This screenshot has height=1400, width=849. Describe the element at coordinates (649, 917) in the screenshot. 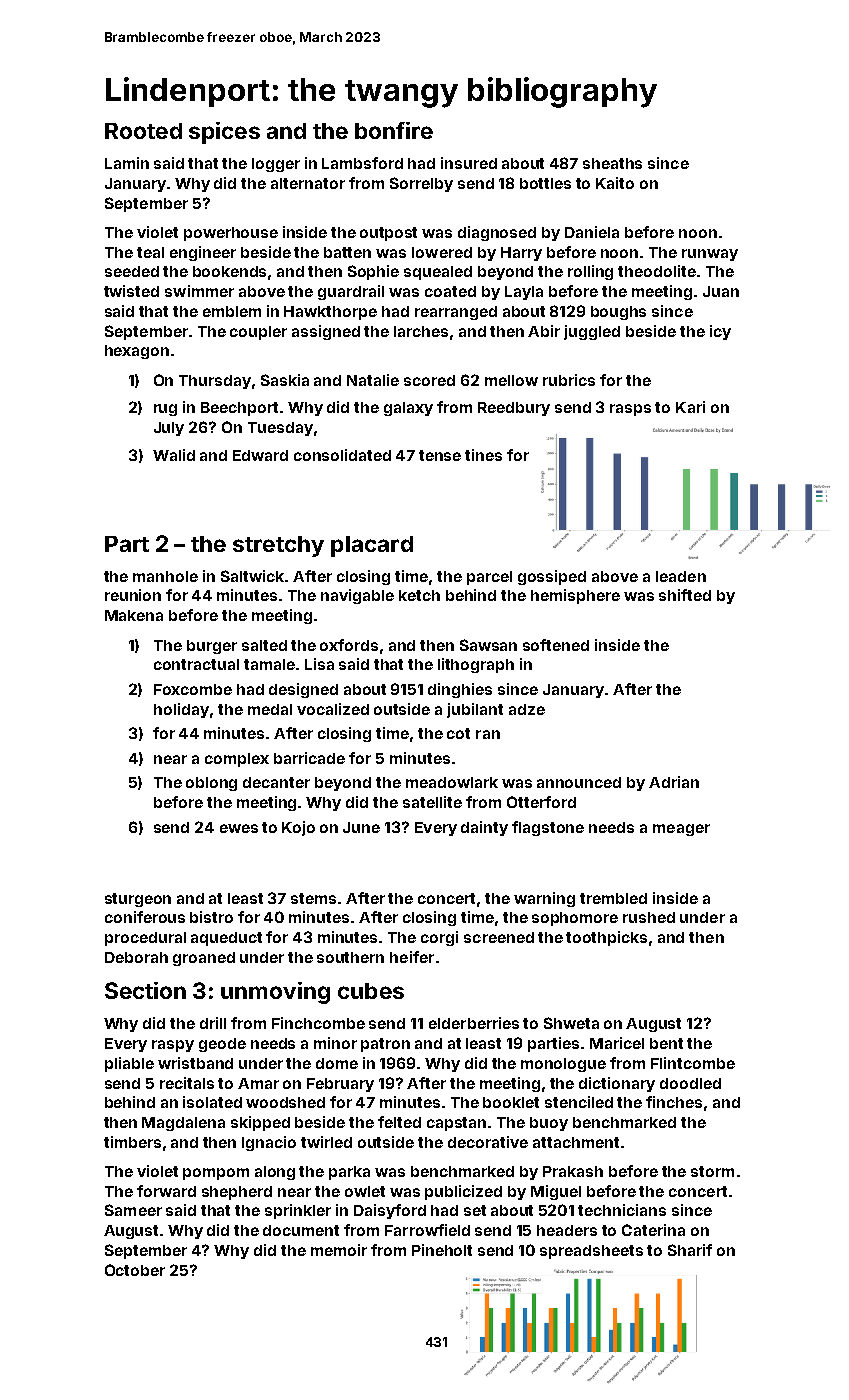

I see `rushed` at that location.
